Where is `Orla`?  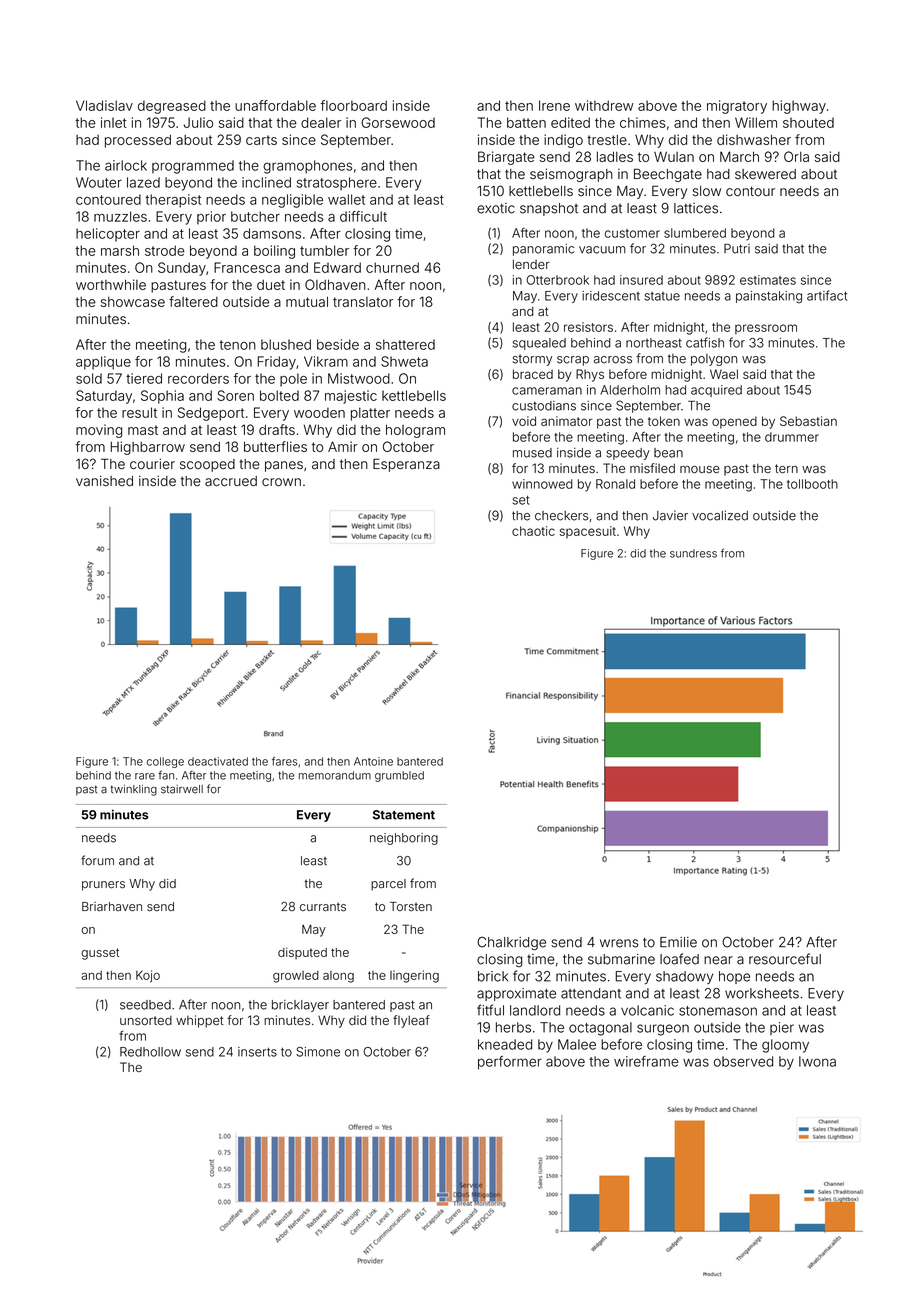 Orla is located at coordinates (796, 156).
